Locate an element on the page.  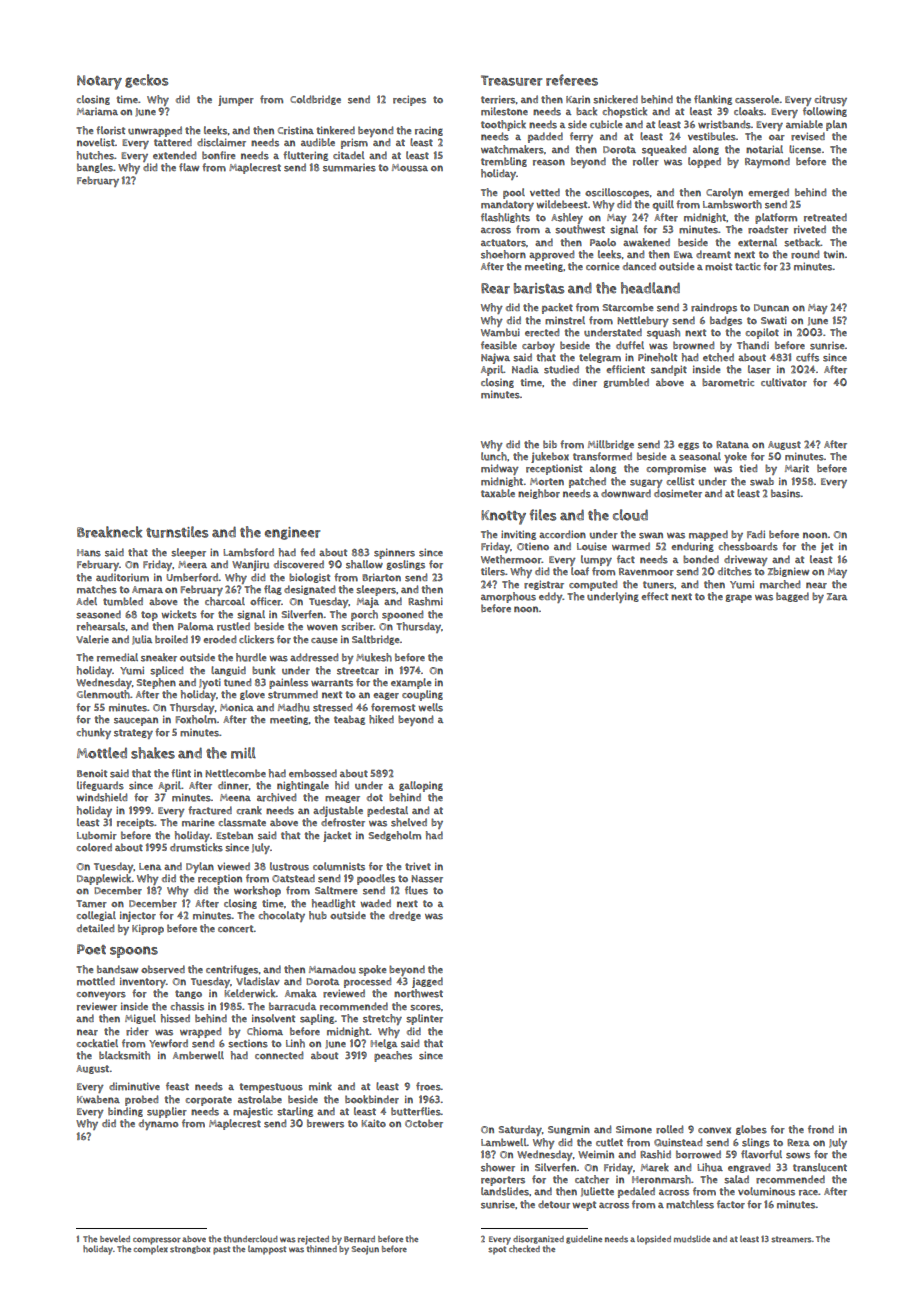
Coldbridge is located at coordinates (315, 100).
